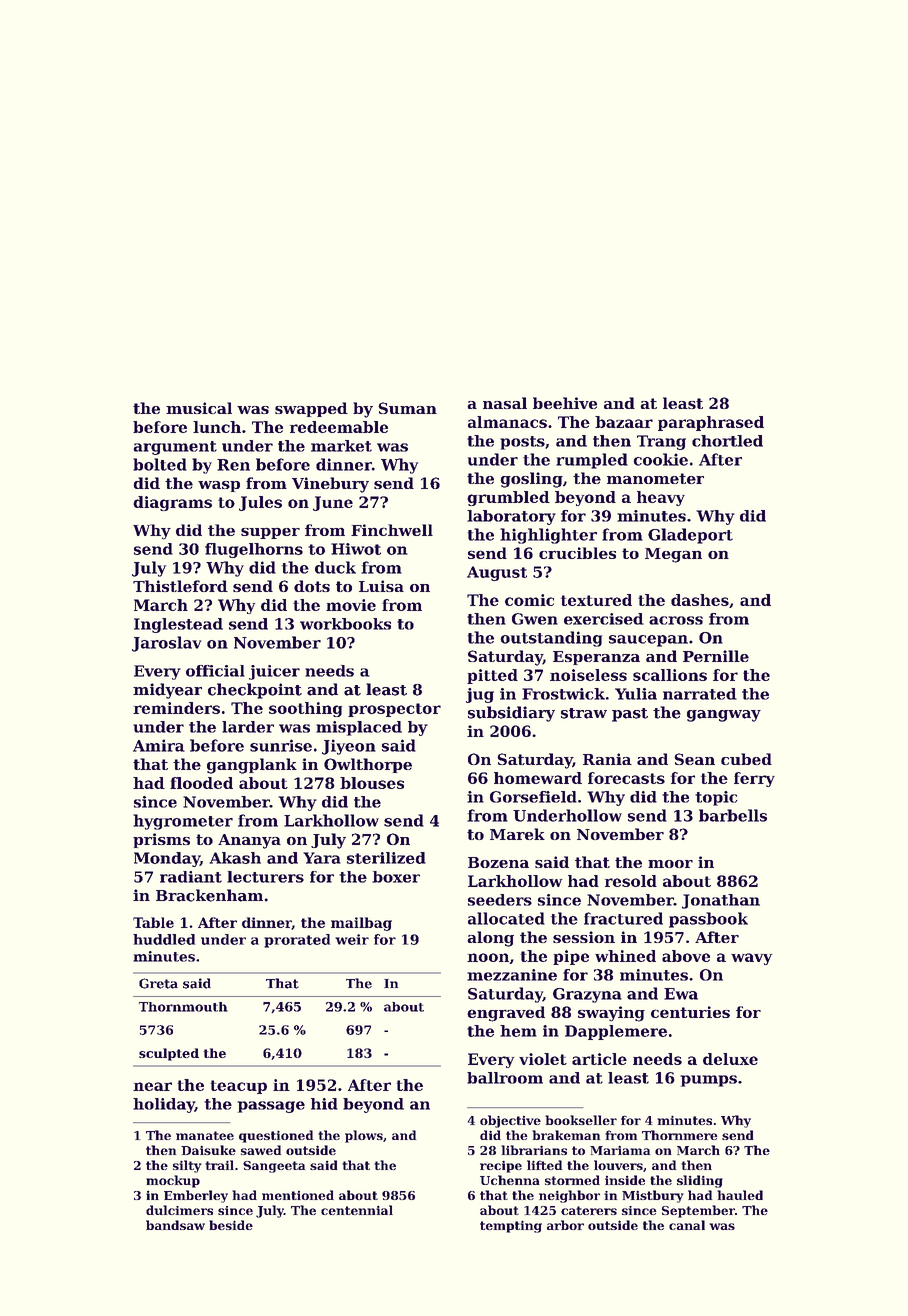  What do you see at coordinates (727, 441) in the image?
I see `chortled` at bounding box center [727, 441].
